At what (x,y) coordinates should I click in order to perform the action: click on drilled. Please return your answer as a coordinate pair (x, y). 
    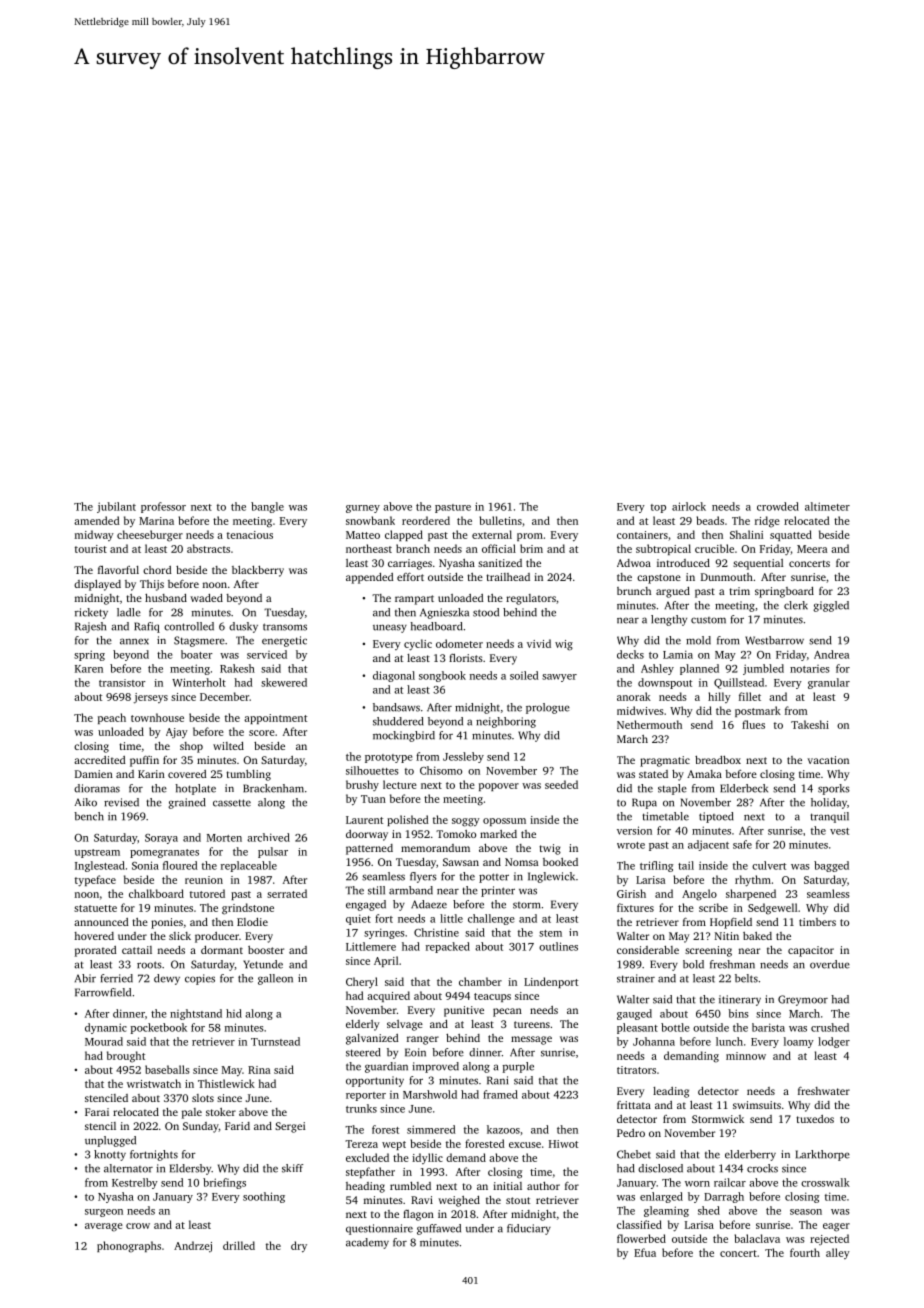
    Looking at the image, I should click on (239, 1245).
